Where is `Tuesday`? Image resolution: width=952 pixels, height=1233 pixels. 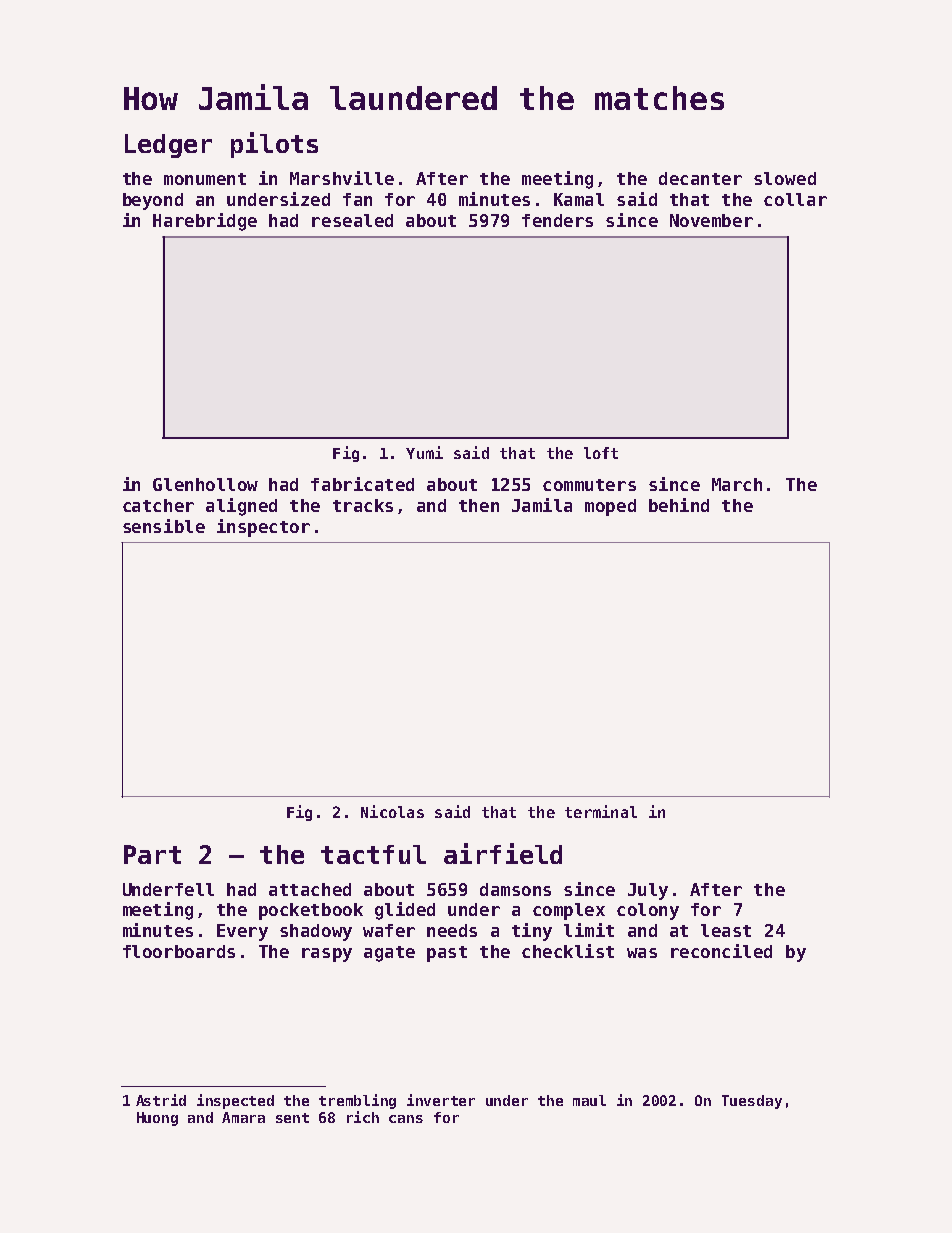
Tuesday is located at coordinates (752, 1102).
